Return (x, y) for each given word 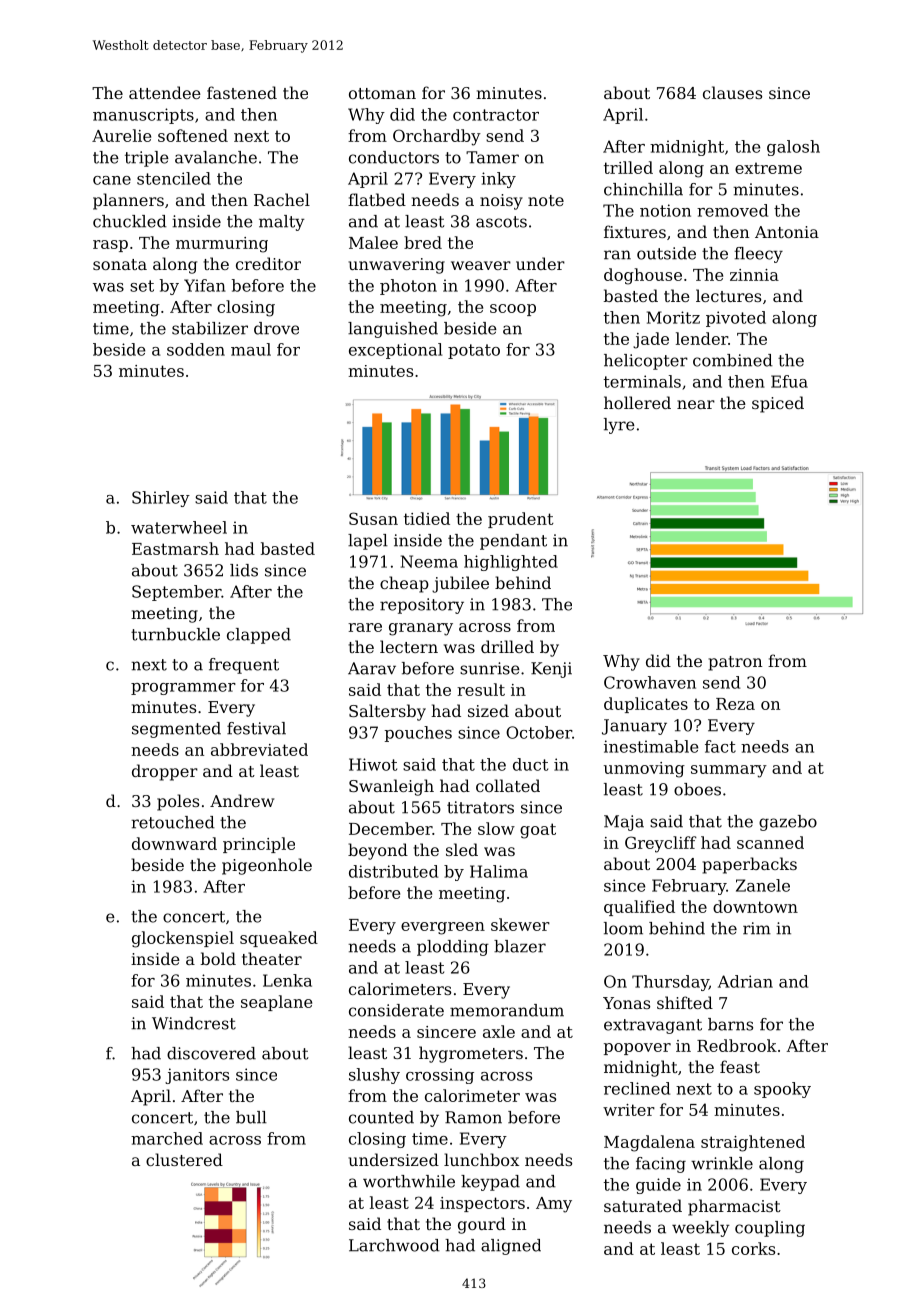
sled (462, 849)
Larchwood (394, 1245)
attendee (165, 92)
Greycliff (661, 844)
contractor (496, 115)
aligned (511, 1247)
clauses (732, 92)
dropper (165, 772)
